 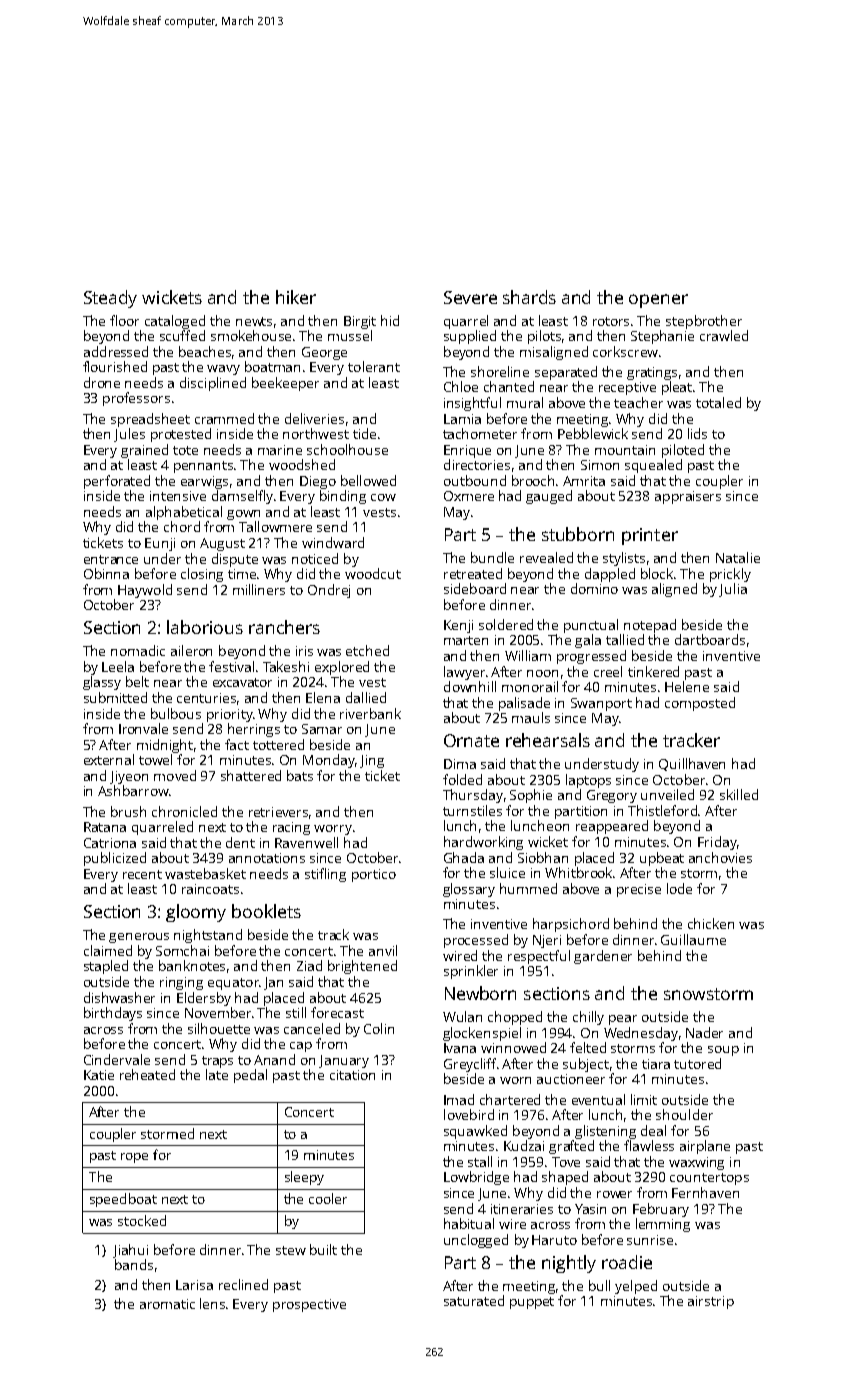 I want to click on portico, so click(x=374, y=875).
